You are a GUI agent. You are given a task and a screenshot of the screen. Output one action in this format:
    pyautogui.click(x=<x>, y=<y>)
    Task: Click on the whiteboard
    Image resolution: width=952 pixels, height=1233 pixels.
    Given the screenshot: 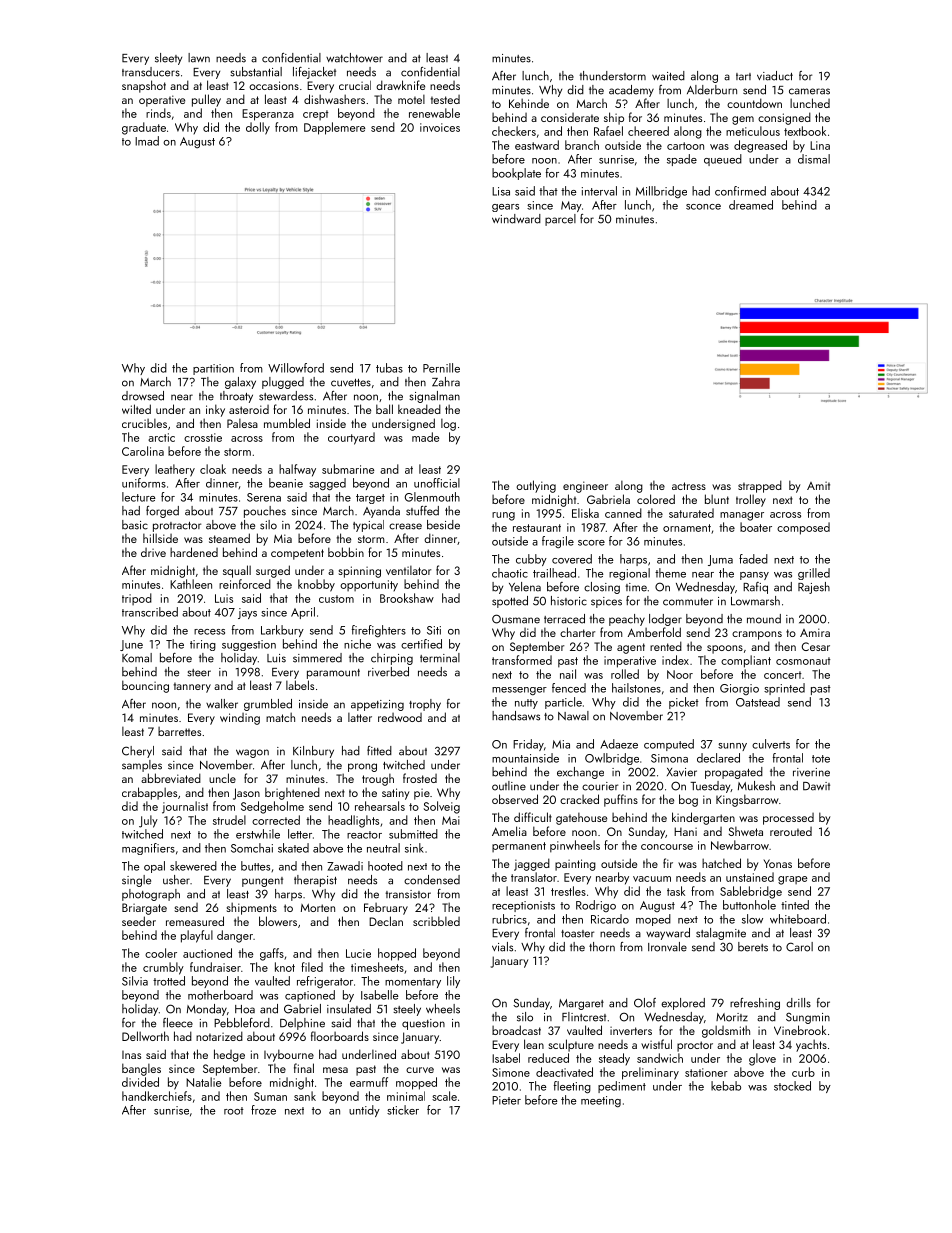 What is the action you would take?
    pyautogui.click(x=798, y=919)
